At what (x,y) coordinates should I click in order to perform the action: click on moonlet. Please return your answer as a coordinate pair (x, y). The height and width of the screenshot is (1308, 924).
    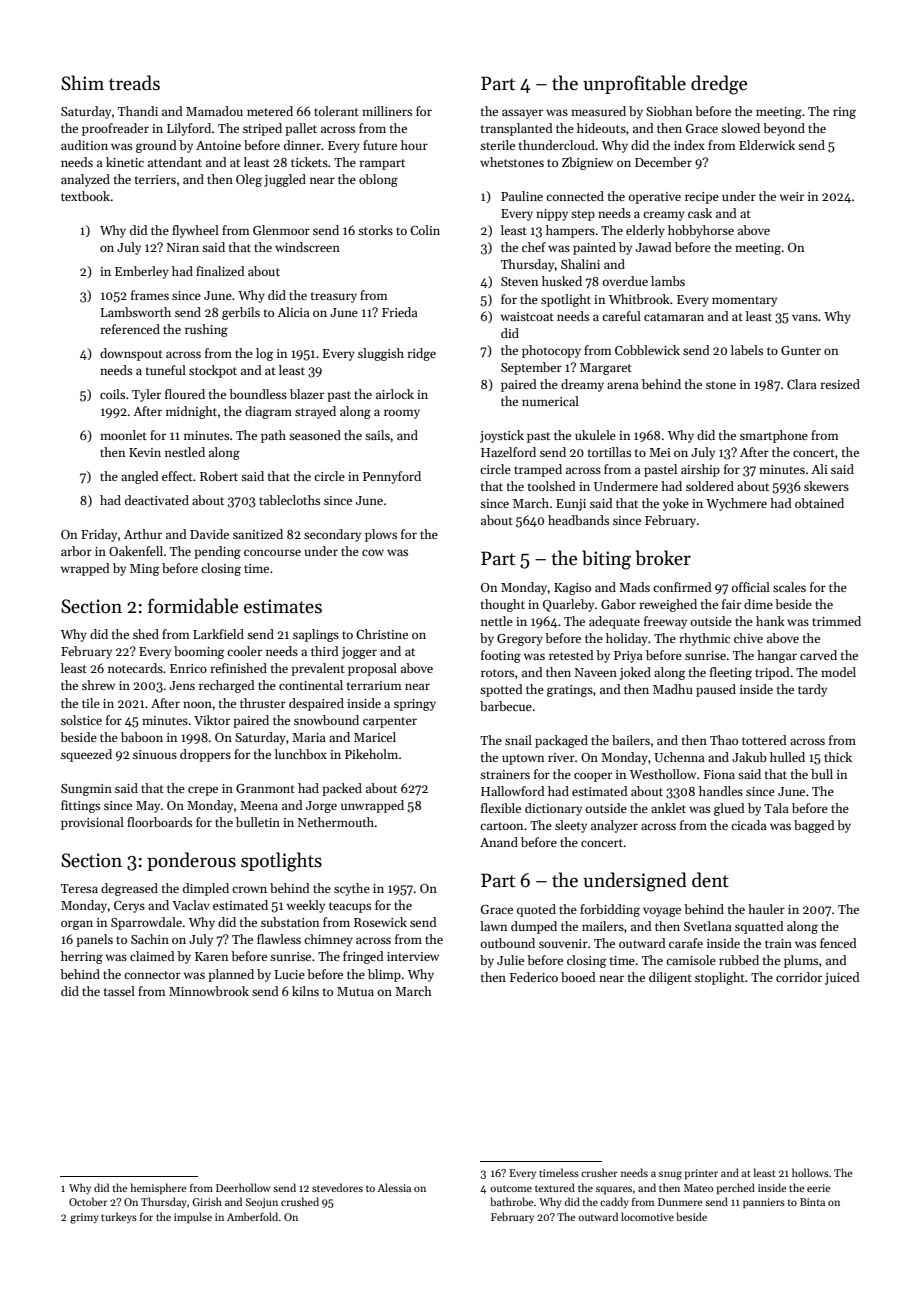
    Looking at the image, I should click on (123, 435).
